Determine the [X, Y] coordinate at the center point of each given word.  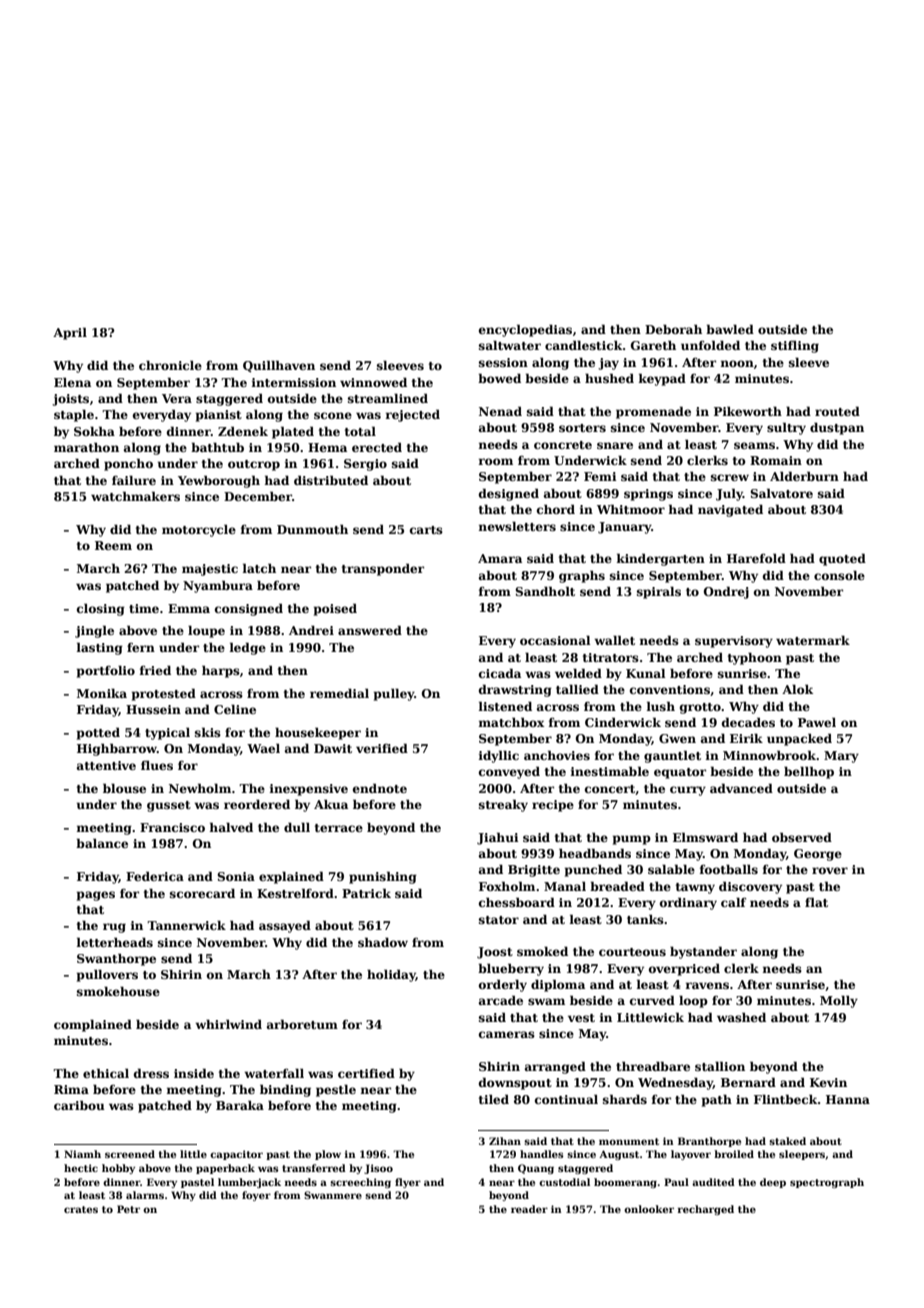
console [839, 575]
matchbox [511, 722]
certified [366, 1073]
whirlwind [228, 1024]
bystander [703, 952]
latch [259, 568]
